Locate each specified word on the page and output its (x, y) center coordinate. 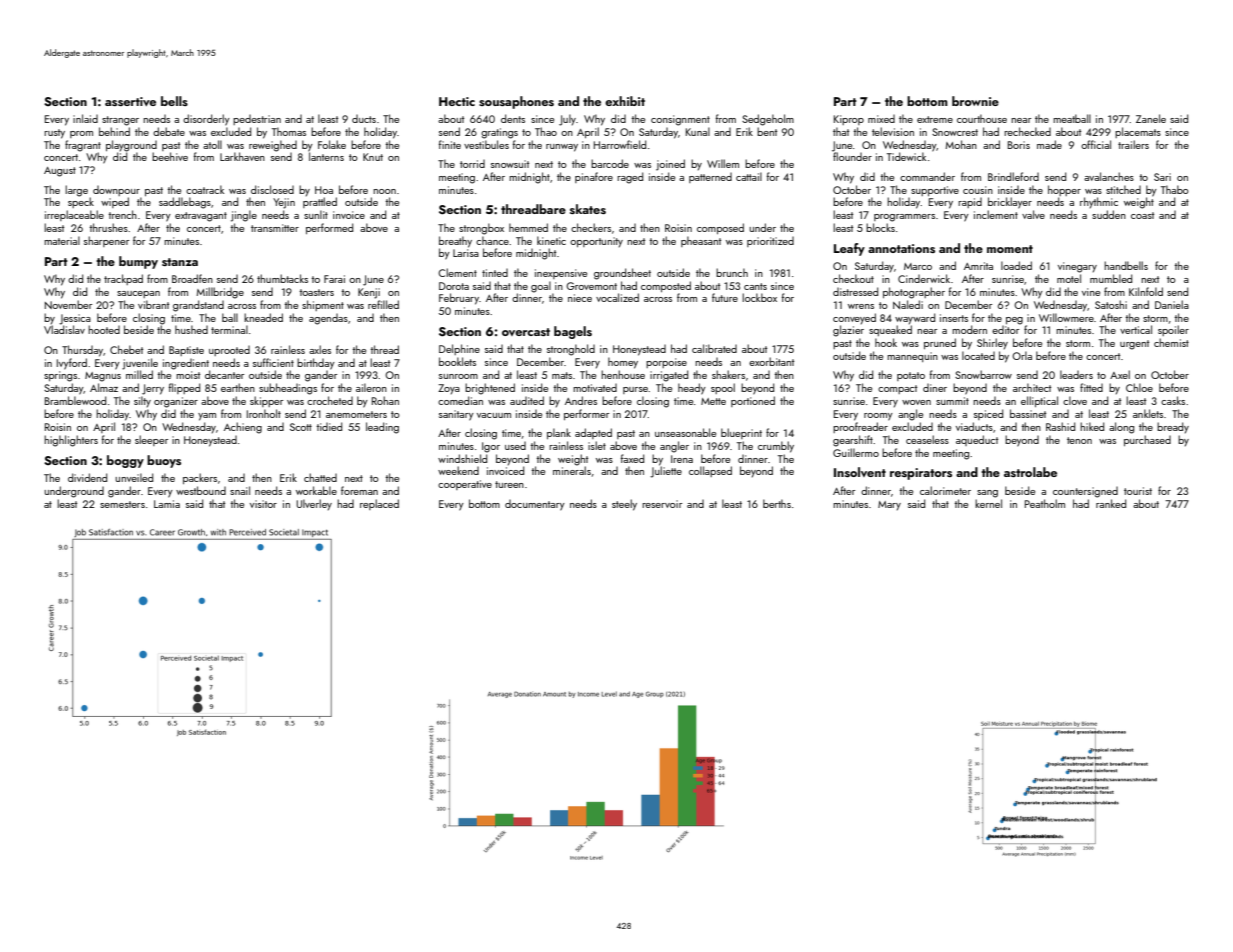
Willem (723, 163)
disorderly (206, 120)
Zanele (1151, 118)
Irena (682, 459)
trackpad (123, 279)
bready (1173, 428)
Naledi (908, 304)
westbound (201, 490)
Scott (301, 427)
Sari (1162, 177)
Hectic (457, 101)
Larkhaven (242, 156)
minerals (572, 470)
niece (580, 298)
